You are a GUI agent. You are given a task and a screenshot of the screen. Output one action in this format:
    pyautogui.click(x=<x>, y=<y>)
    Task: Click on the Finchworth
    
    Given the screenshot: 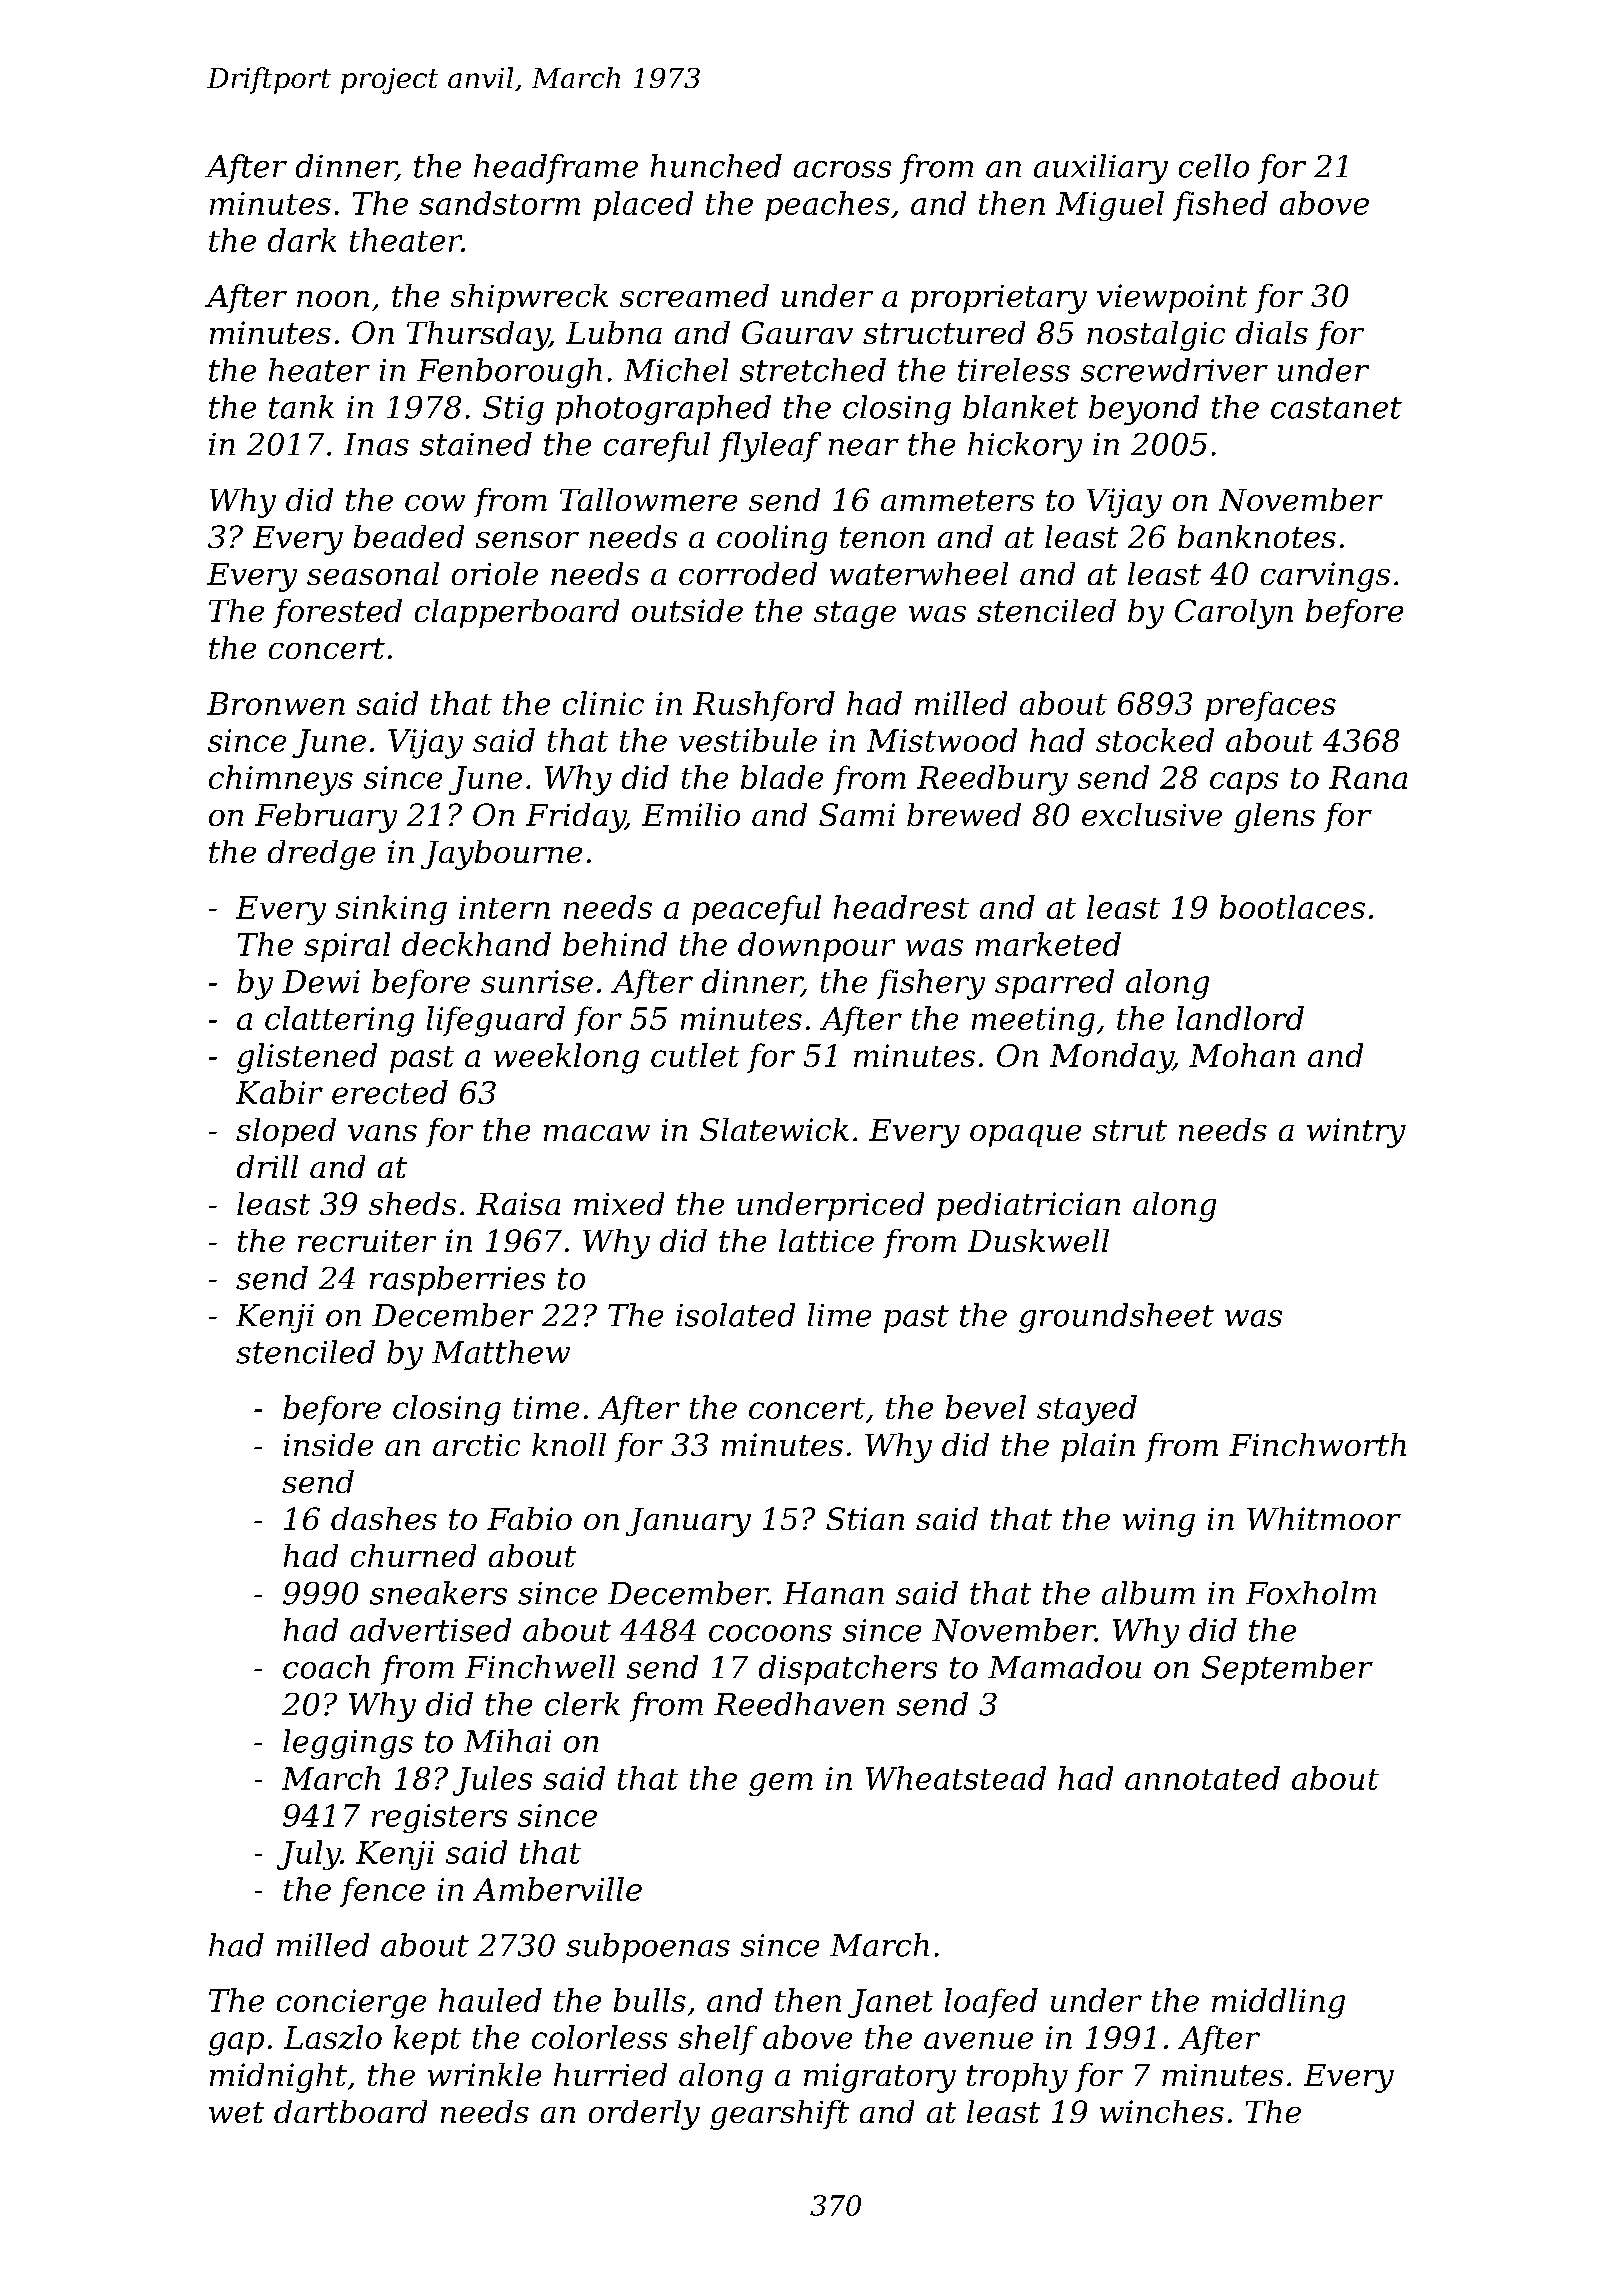 What is the action you would take?
    pyautogui.click(x=1317, y=1444)
